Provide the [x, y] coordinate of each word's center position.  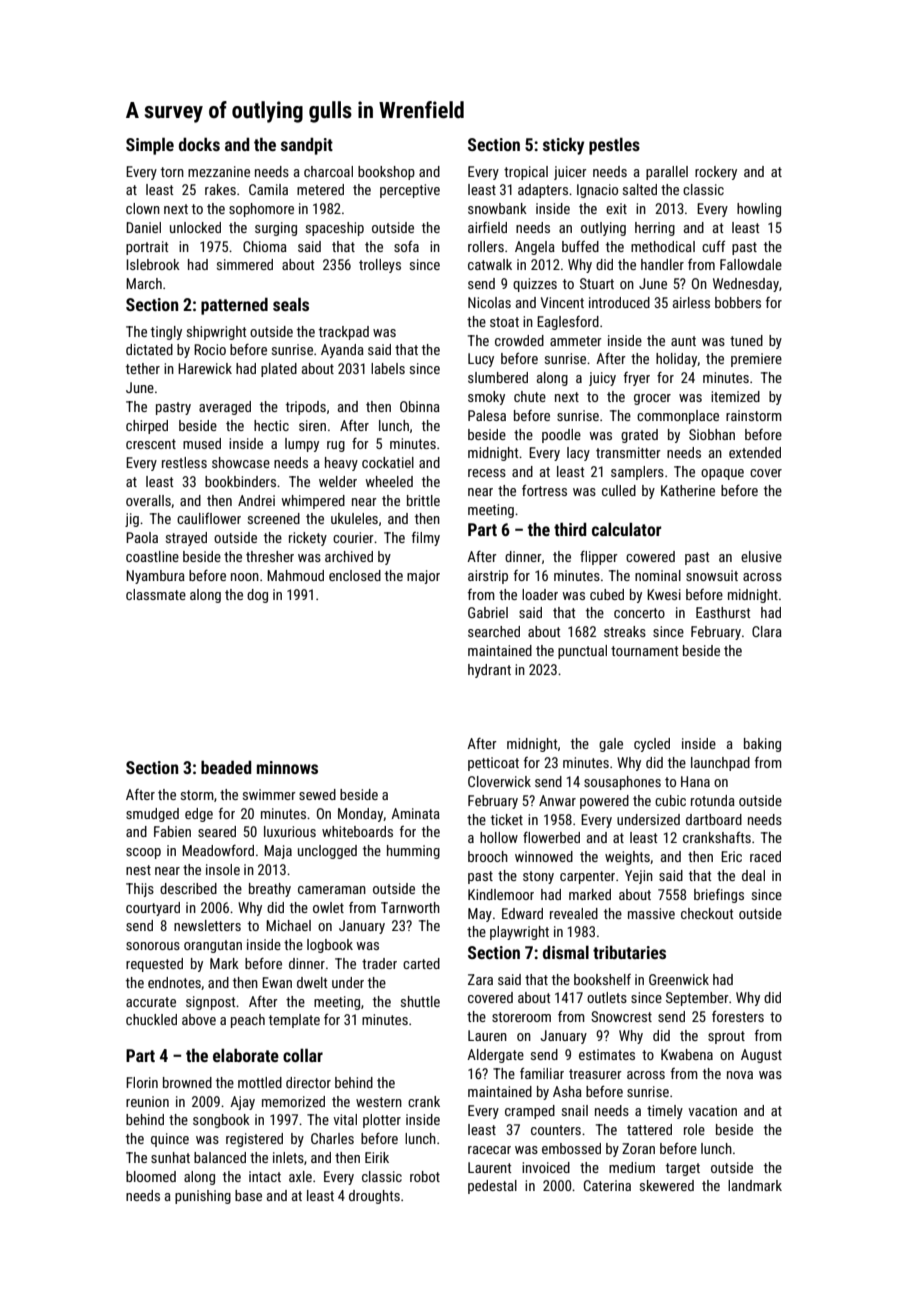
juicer [570, 173]
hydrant [489, 671]
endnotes [174, 982]
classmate [156, 594]
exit [616, 208]
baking [762, 745]
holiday [677, 360]
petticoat [493, 764]
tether [143, 368]
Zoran [638, 1148]
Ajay [242, 1103]
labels [388, 368]
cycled [652, 745]
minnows [287, 767]
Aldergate [495, 1056]
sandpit [307, 146]
